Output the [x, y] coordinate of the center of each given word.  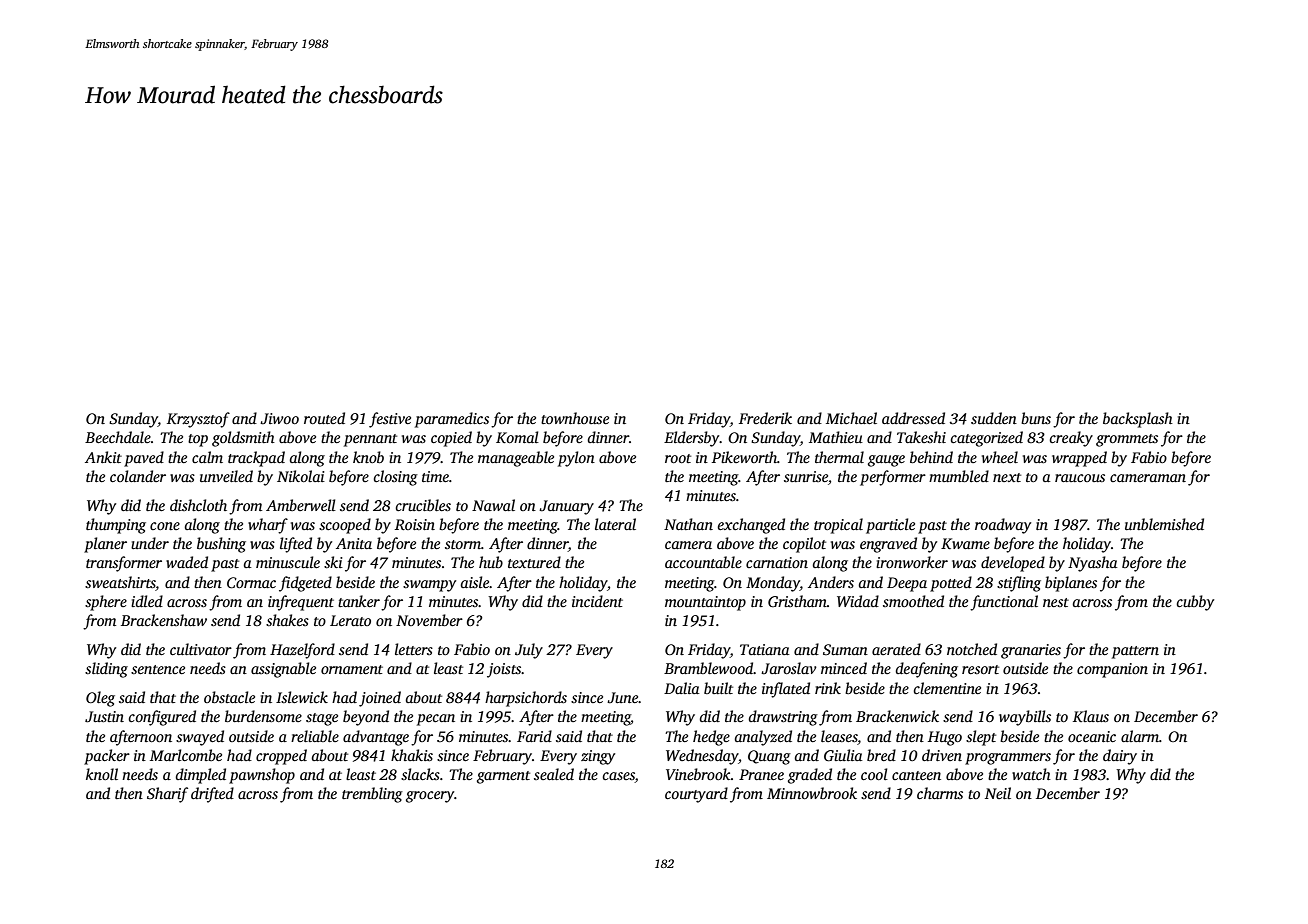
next [1007, 477]
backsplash [1138, 420]
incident [597, 601]
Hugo [945, 738]
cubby [1195, 603]
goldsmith [243, 439]
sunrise [806, 476]
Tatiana [765, 649]
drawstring [783, 718]
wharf [268, 526]
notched [972, 649]
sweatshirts [120, 582]
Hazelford [302, 651]
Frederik [765, 418]
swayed [200, 738]
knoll [102, 774]
